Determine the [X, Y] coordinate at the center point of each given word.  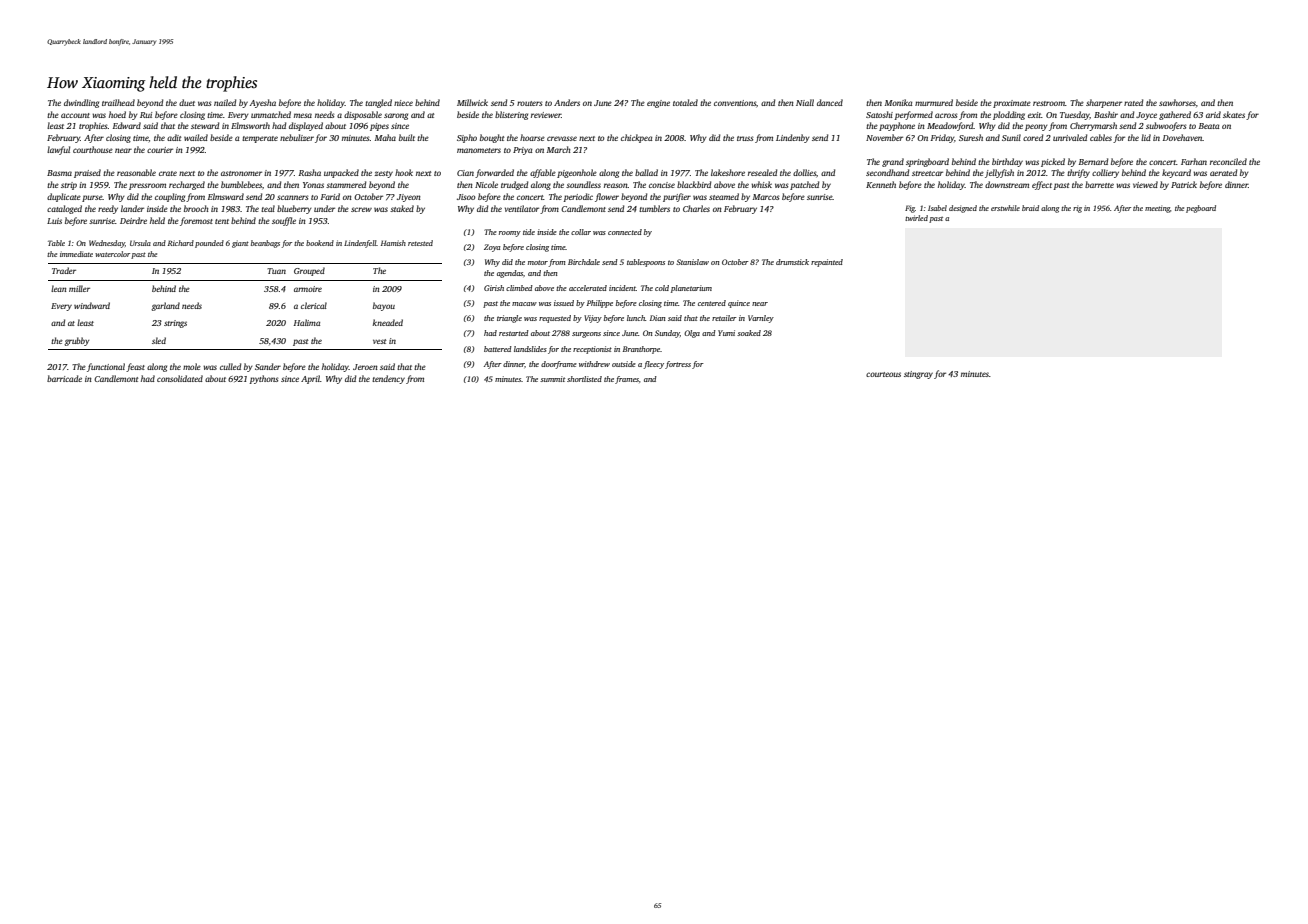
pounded [209, 244]
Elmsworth [250, 125]
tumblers [654, 208]
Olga [692, 334]
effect [1042, 185]
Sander [268, 366]
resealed [762, 172]
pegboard [1201, 209]
